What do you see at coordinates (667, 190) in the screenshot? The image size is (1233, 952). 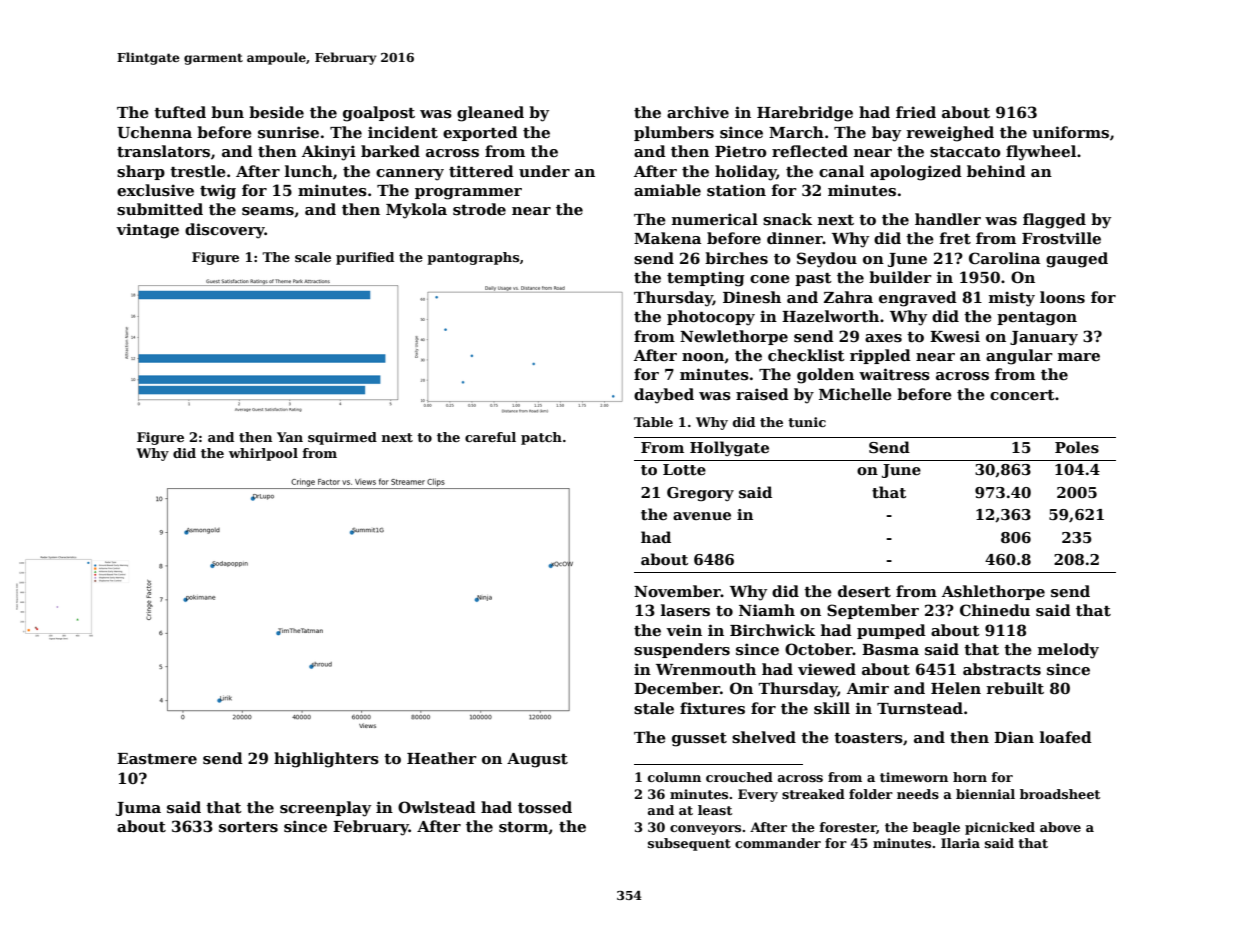 I see `amiable` at bounding box center [667, 190].
